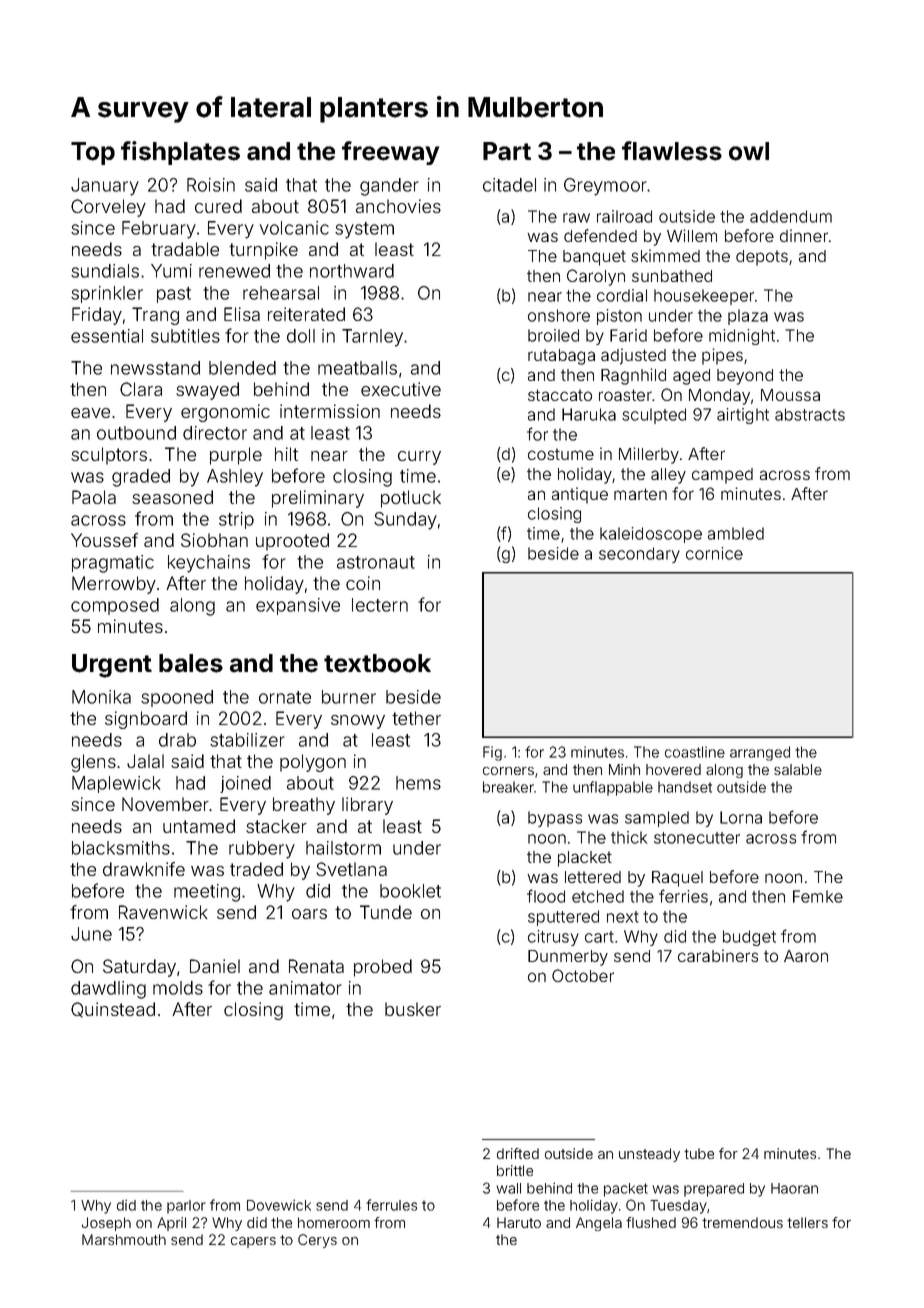 This screenshot has width=924, height=1308. Describe the element at coordinates (519, 1222) in the screenshot. I see `Haruto` at that location.
